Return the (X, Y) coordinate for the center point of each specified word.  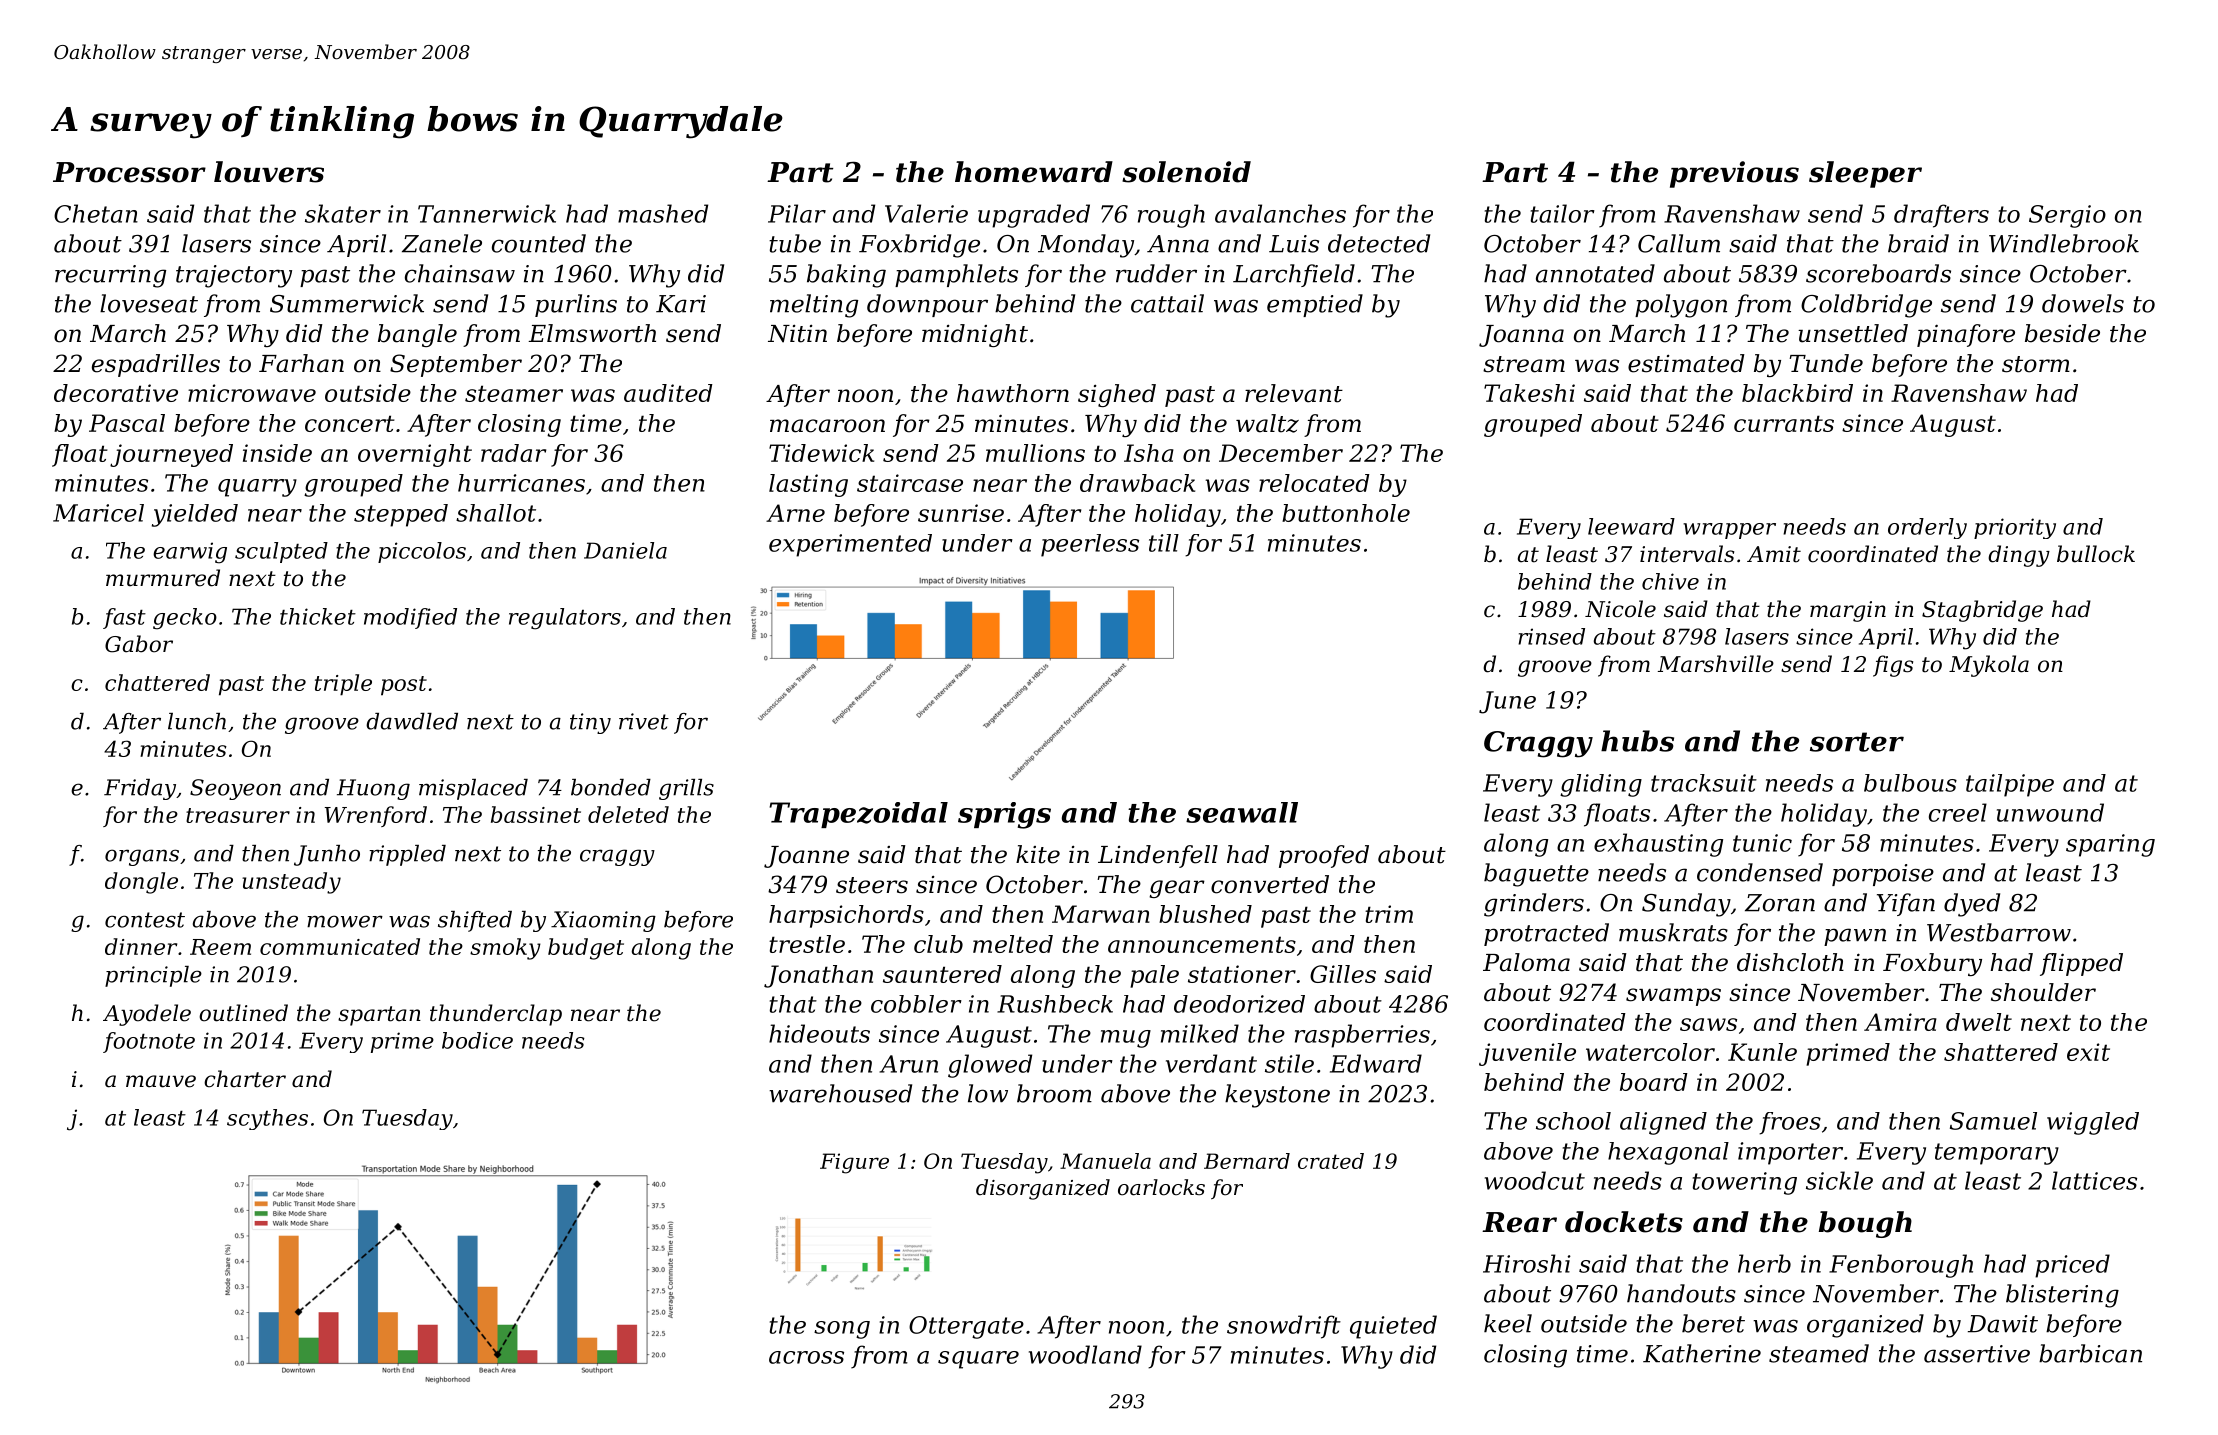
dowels (2083, 303)
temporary (1997, 1154)
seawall (1242, 812)
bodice (477, 1040)
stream (1524, 364)
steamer (514, 393)
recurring (110, 276)
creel (1958, 812)
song (842, 1330)
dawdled (412, 721)
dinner (141, 946)
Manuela (1105, 1161)
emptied (1315, 305)
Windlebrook (2064, 243)
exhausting (1658, 845)
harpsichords (846, 916)
